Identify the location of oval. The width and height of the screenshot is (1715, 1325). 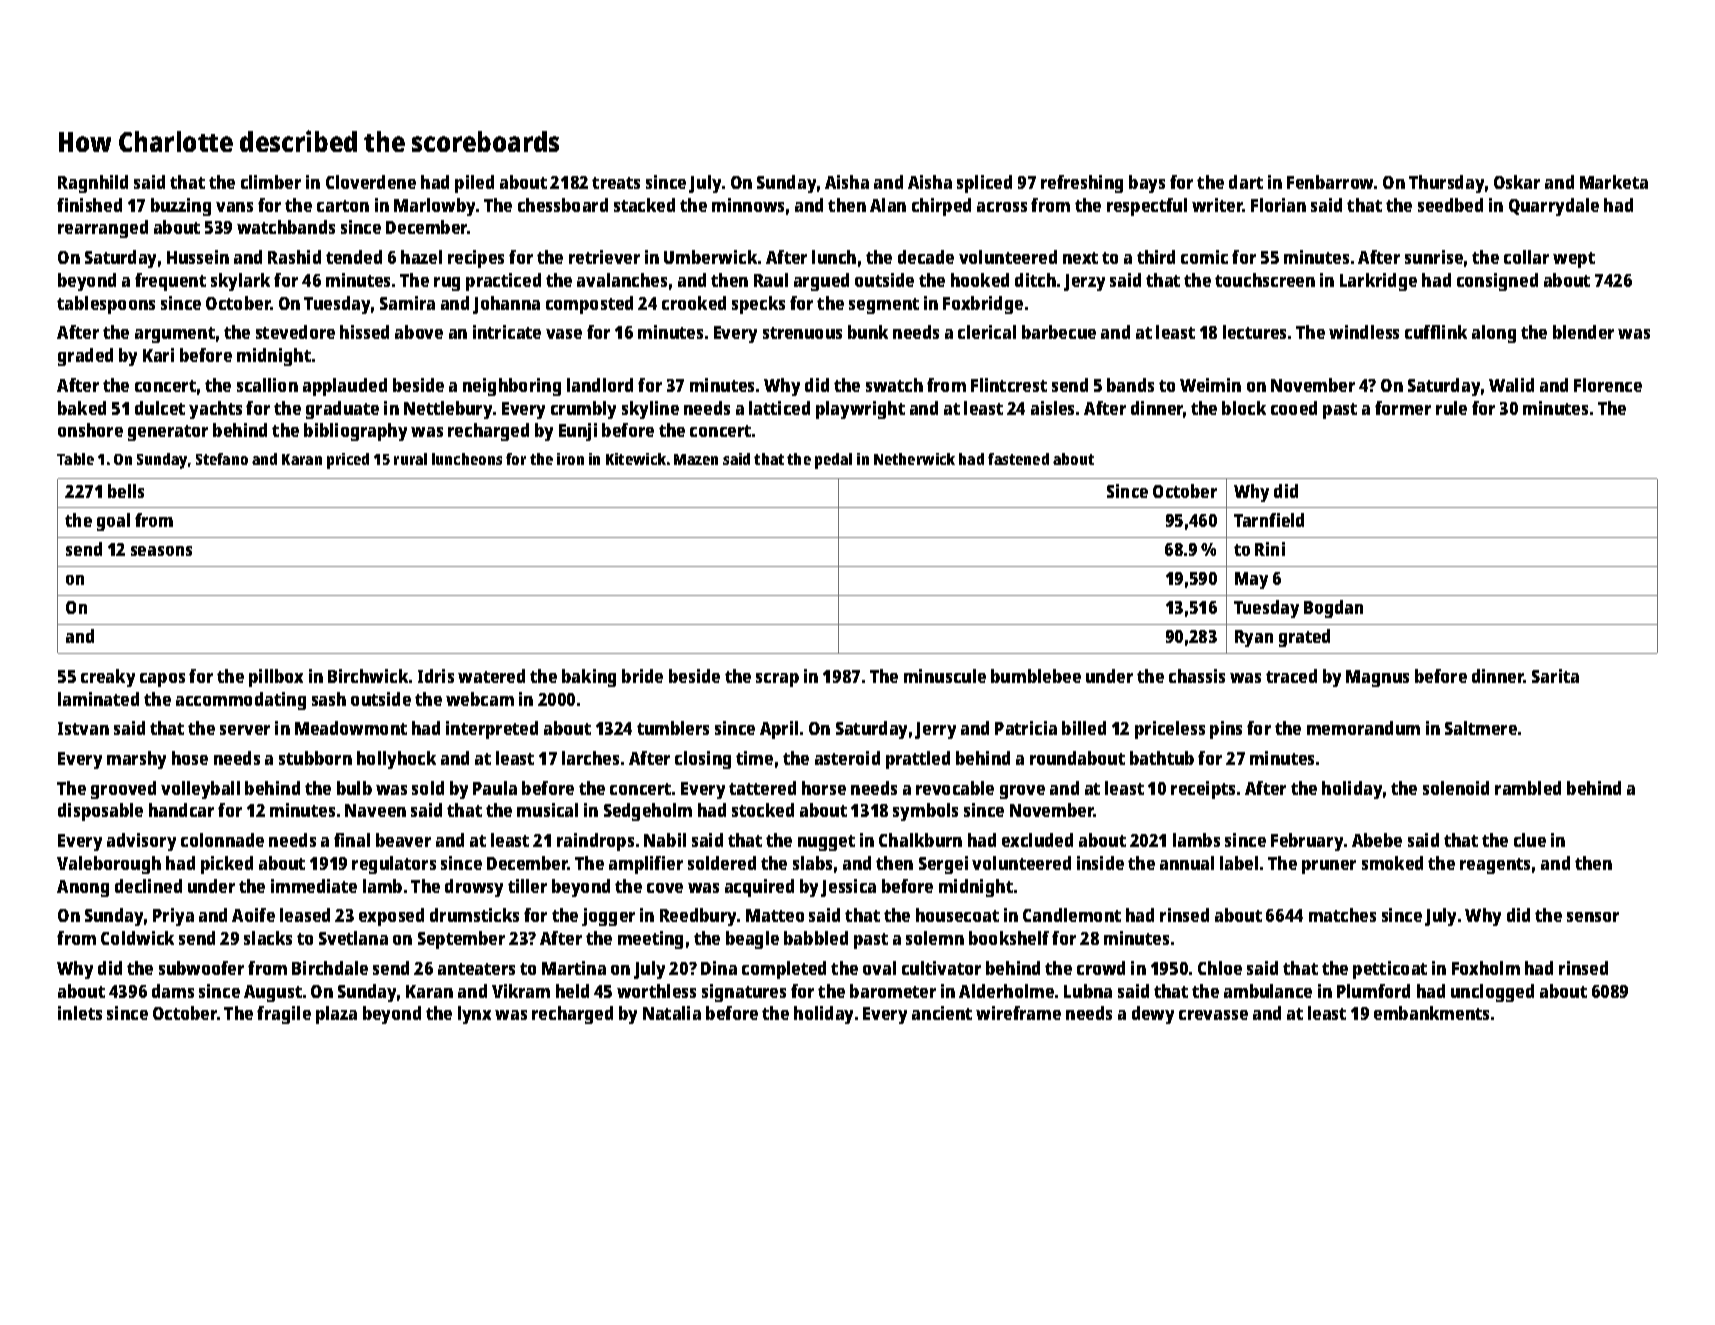
(879, 968).
